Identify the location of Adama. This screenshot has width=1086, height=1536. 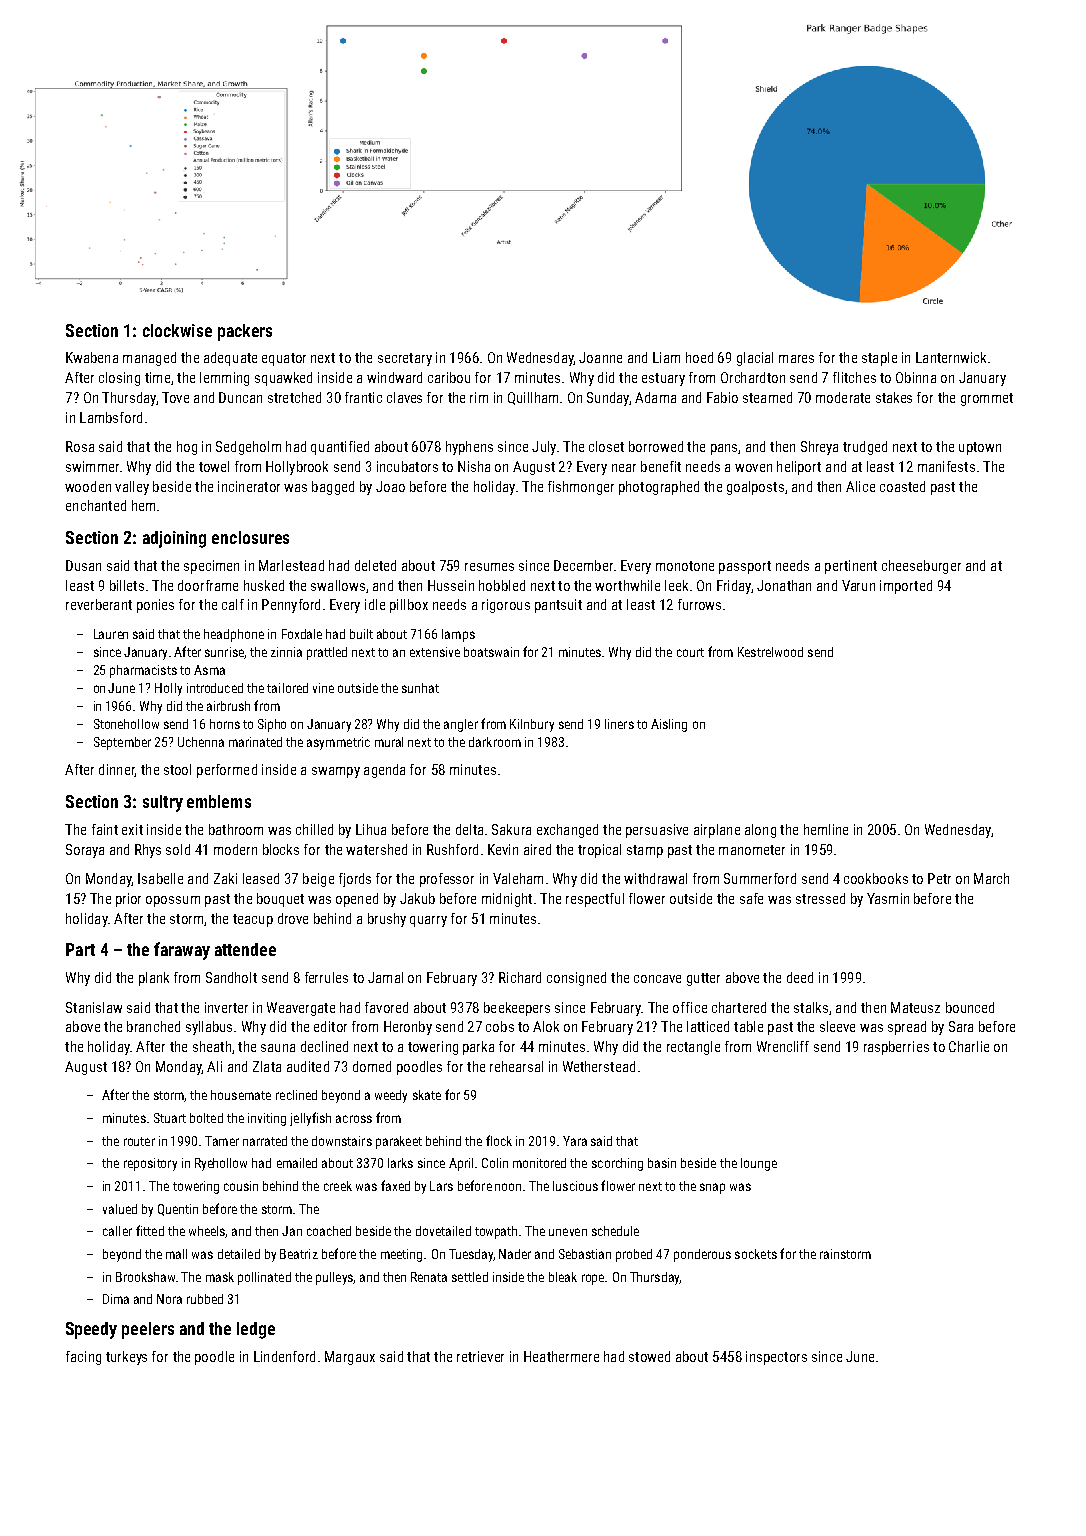
(655, 397).
